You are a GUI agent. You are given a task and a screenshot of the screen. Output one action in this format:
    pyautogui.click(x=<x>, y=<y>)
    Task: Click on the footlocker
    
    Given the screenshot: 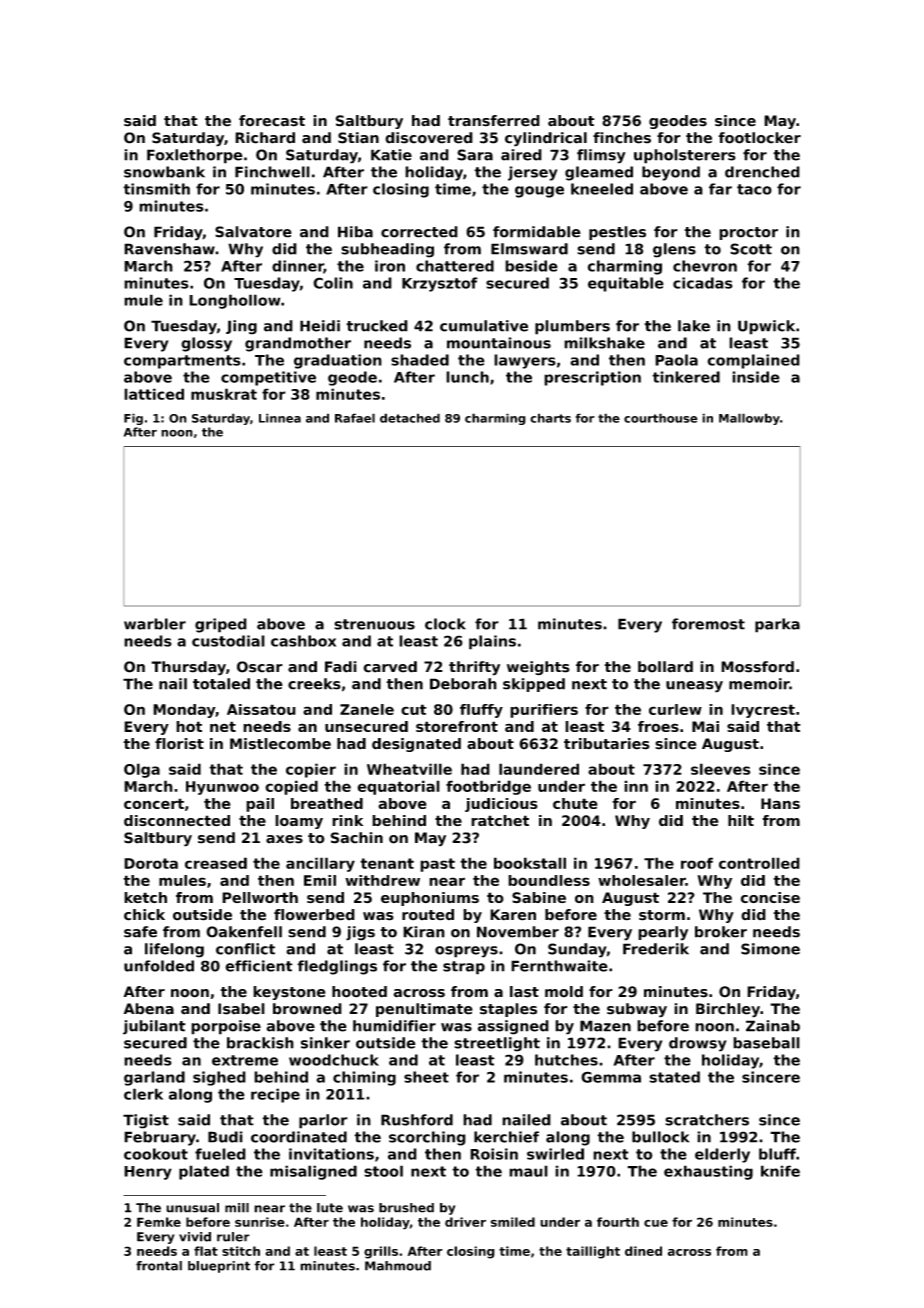 What is the action you would take?
    pyautogui.click(x=759, y=138)
